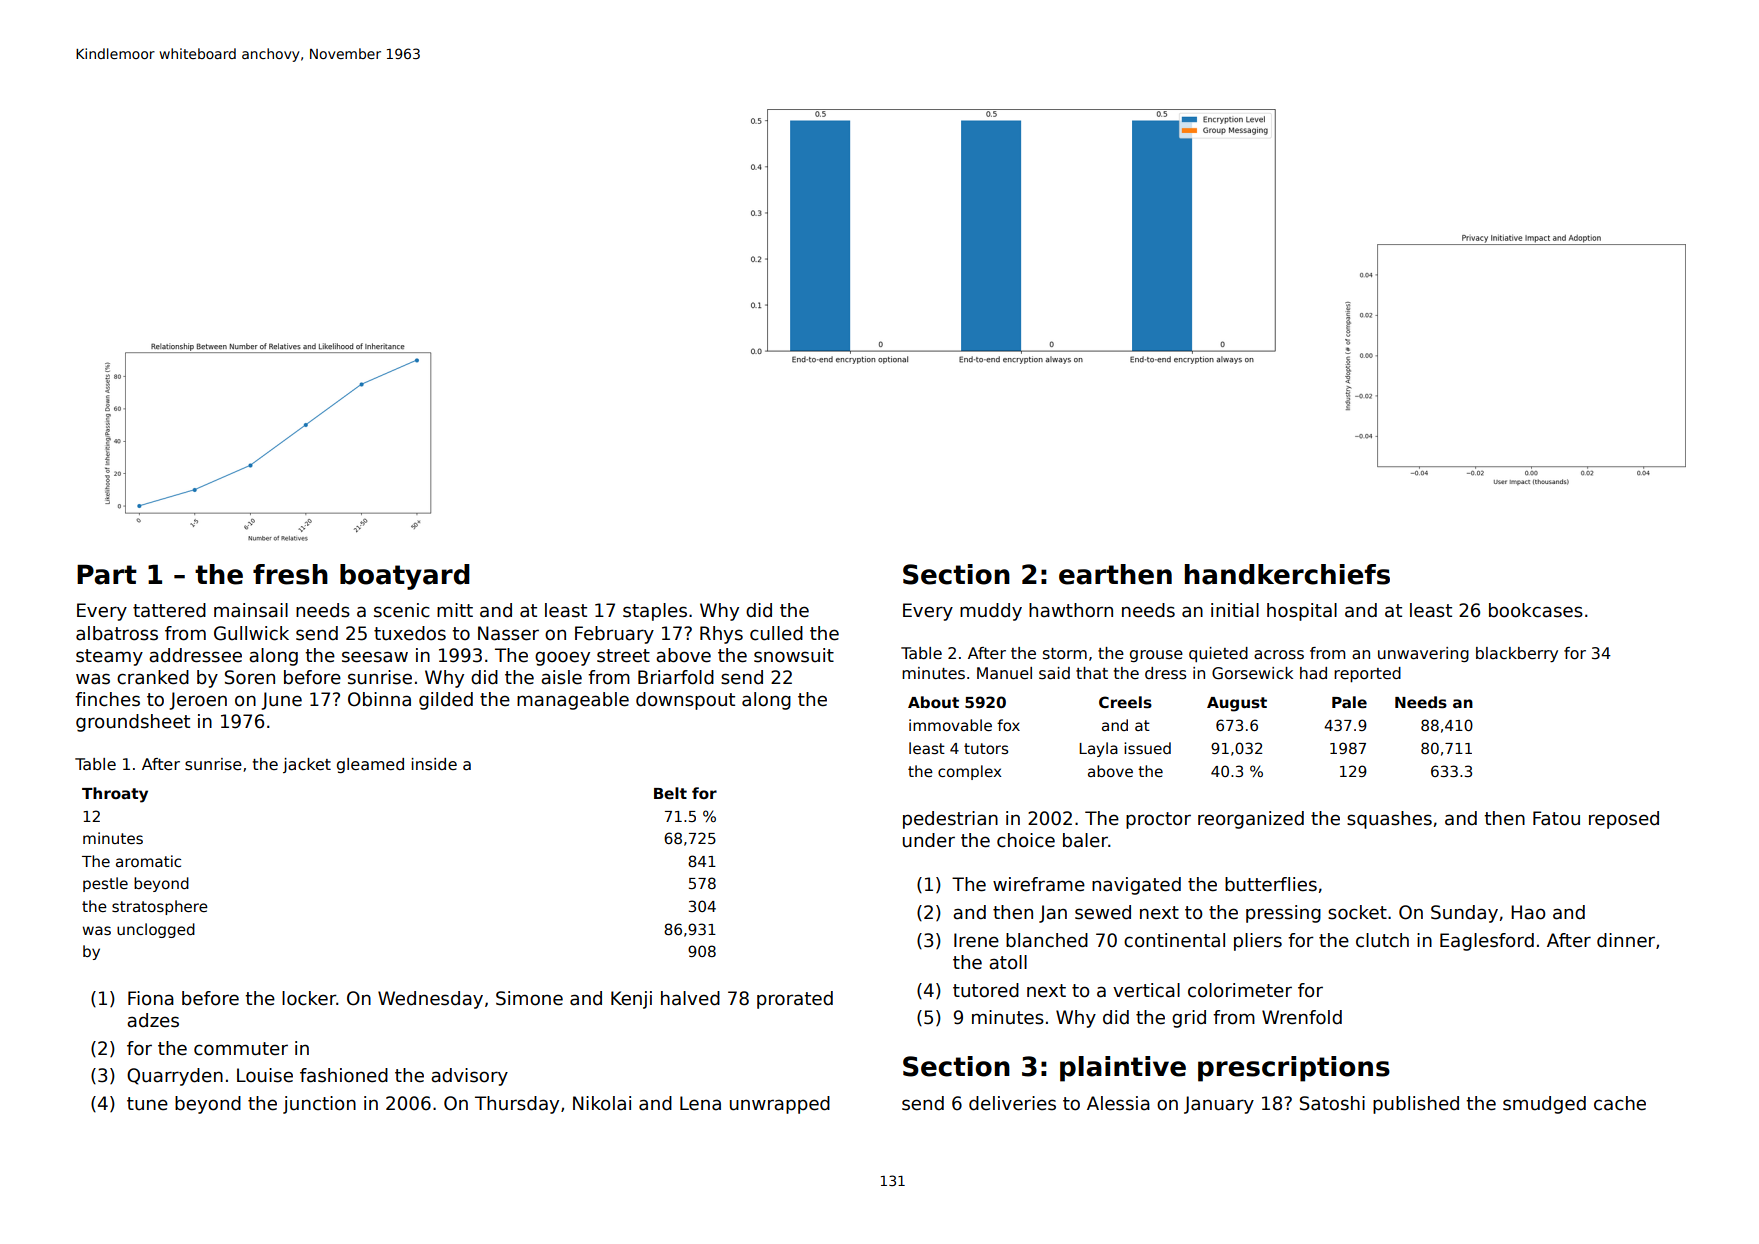  What do you see at coordinates (780, 1105) in the screenshot?
I see `unwrapped` at bounding box center [780, 1105].
